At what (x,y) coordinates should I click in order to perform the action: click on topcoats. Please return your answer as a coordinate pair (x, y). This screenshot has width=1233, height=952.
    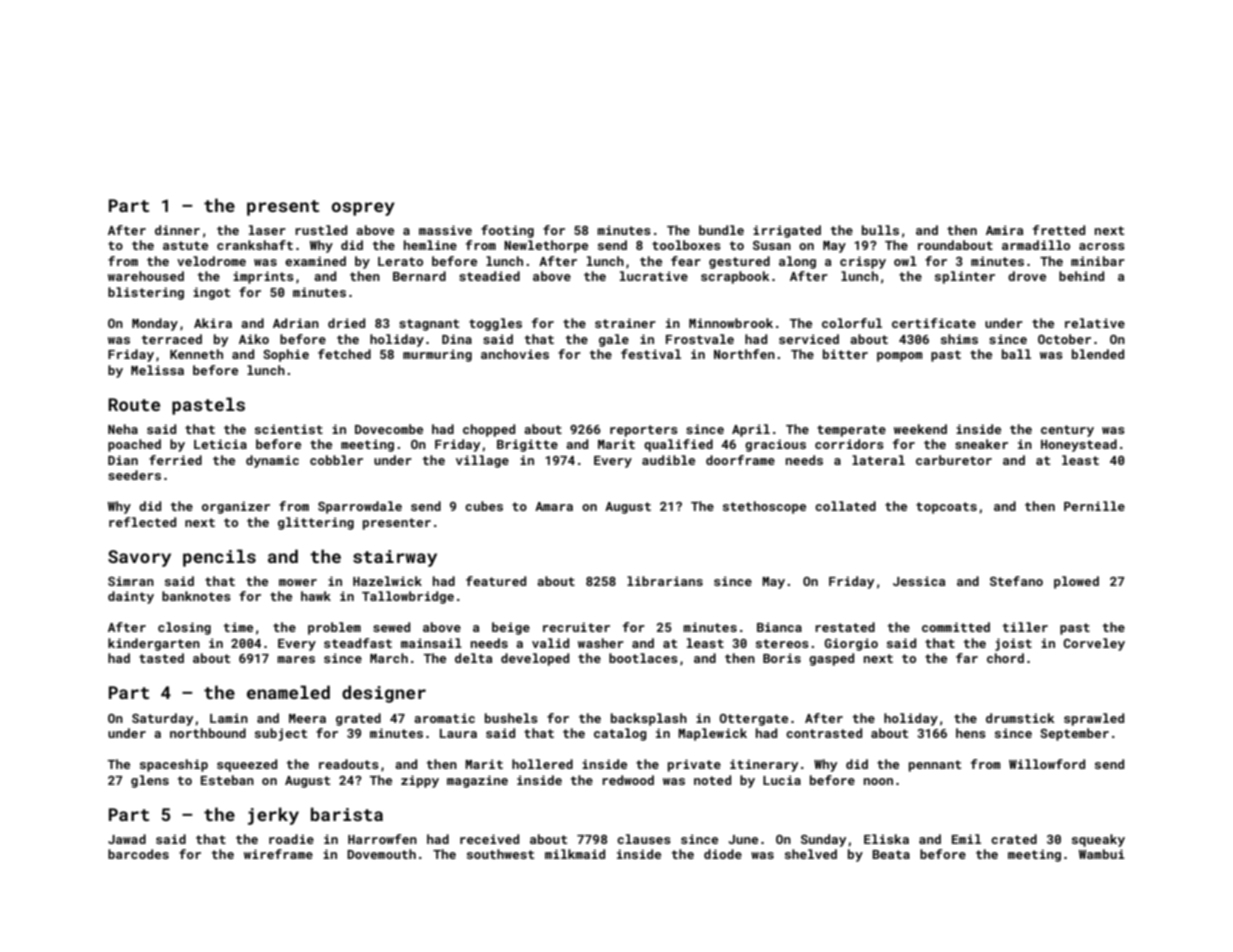
    Looking at the image, I should click on (946, 508).
